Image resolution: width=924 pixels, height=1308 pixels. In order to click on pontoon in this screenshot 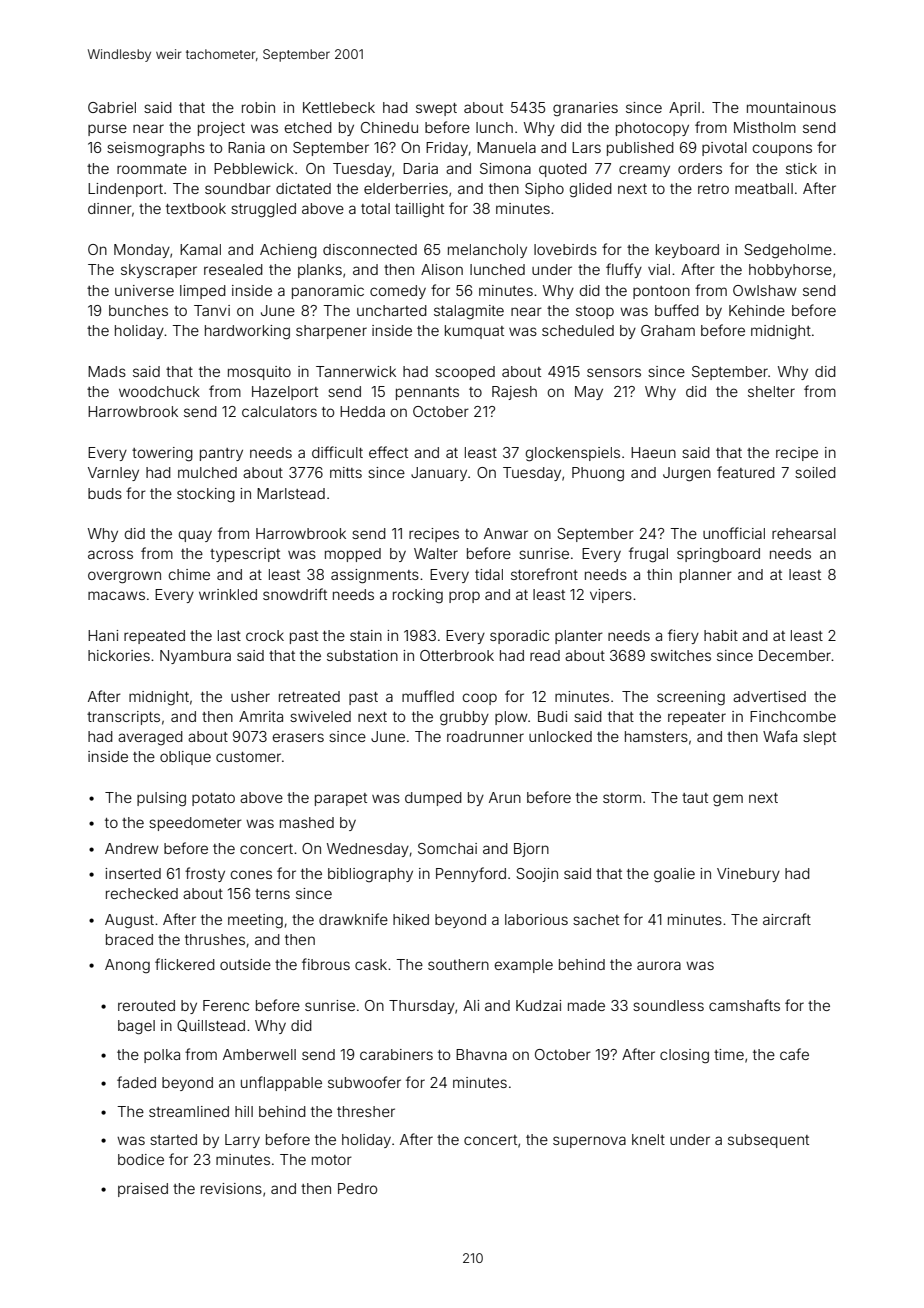, I will do `click(661, 292)`.
